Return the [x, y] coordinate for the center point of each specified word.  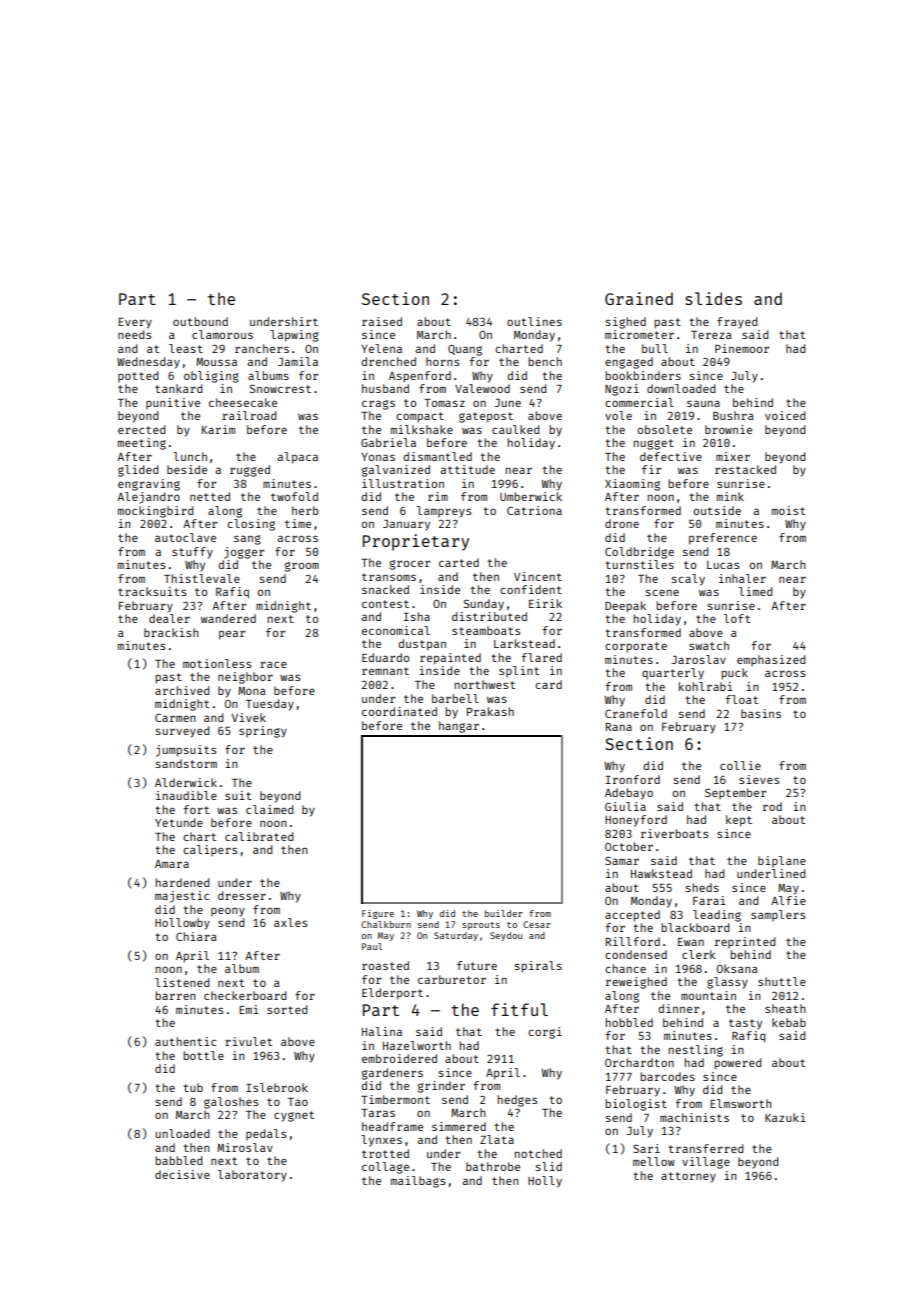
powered [738, 1064]
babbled [179, 1160]
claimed [270, 809]
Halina [382, 1031]
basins [761, 713]
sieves [759, 779]
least [186, 348]
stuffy [192, 553]
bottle [203, 1055]
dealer [169, 618]
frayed [737, 323]
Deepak [625, 607]
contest [385, 604]
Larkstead [524, 643]
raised [382, 321]
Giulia [625, 806]
